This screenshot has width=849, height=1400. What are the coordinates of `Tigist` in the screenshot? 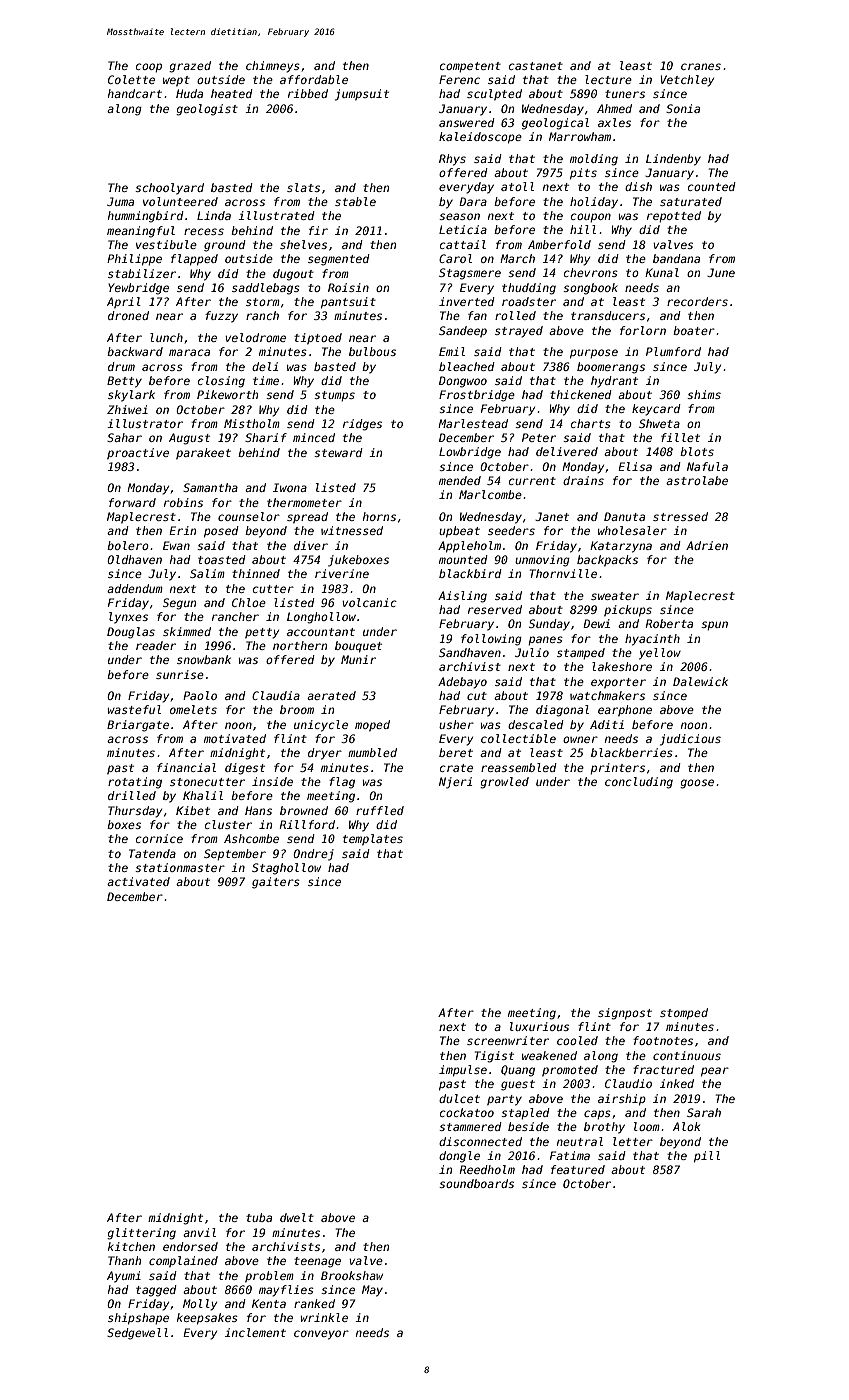 It's located at (494, 1057).
